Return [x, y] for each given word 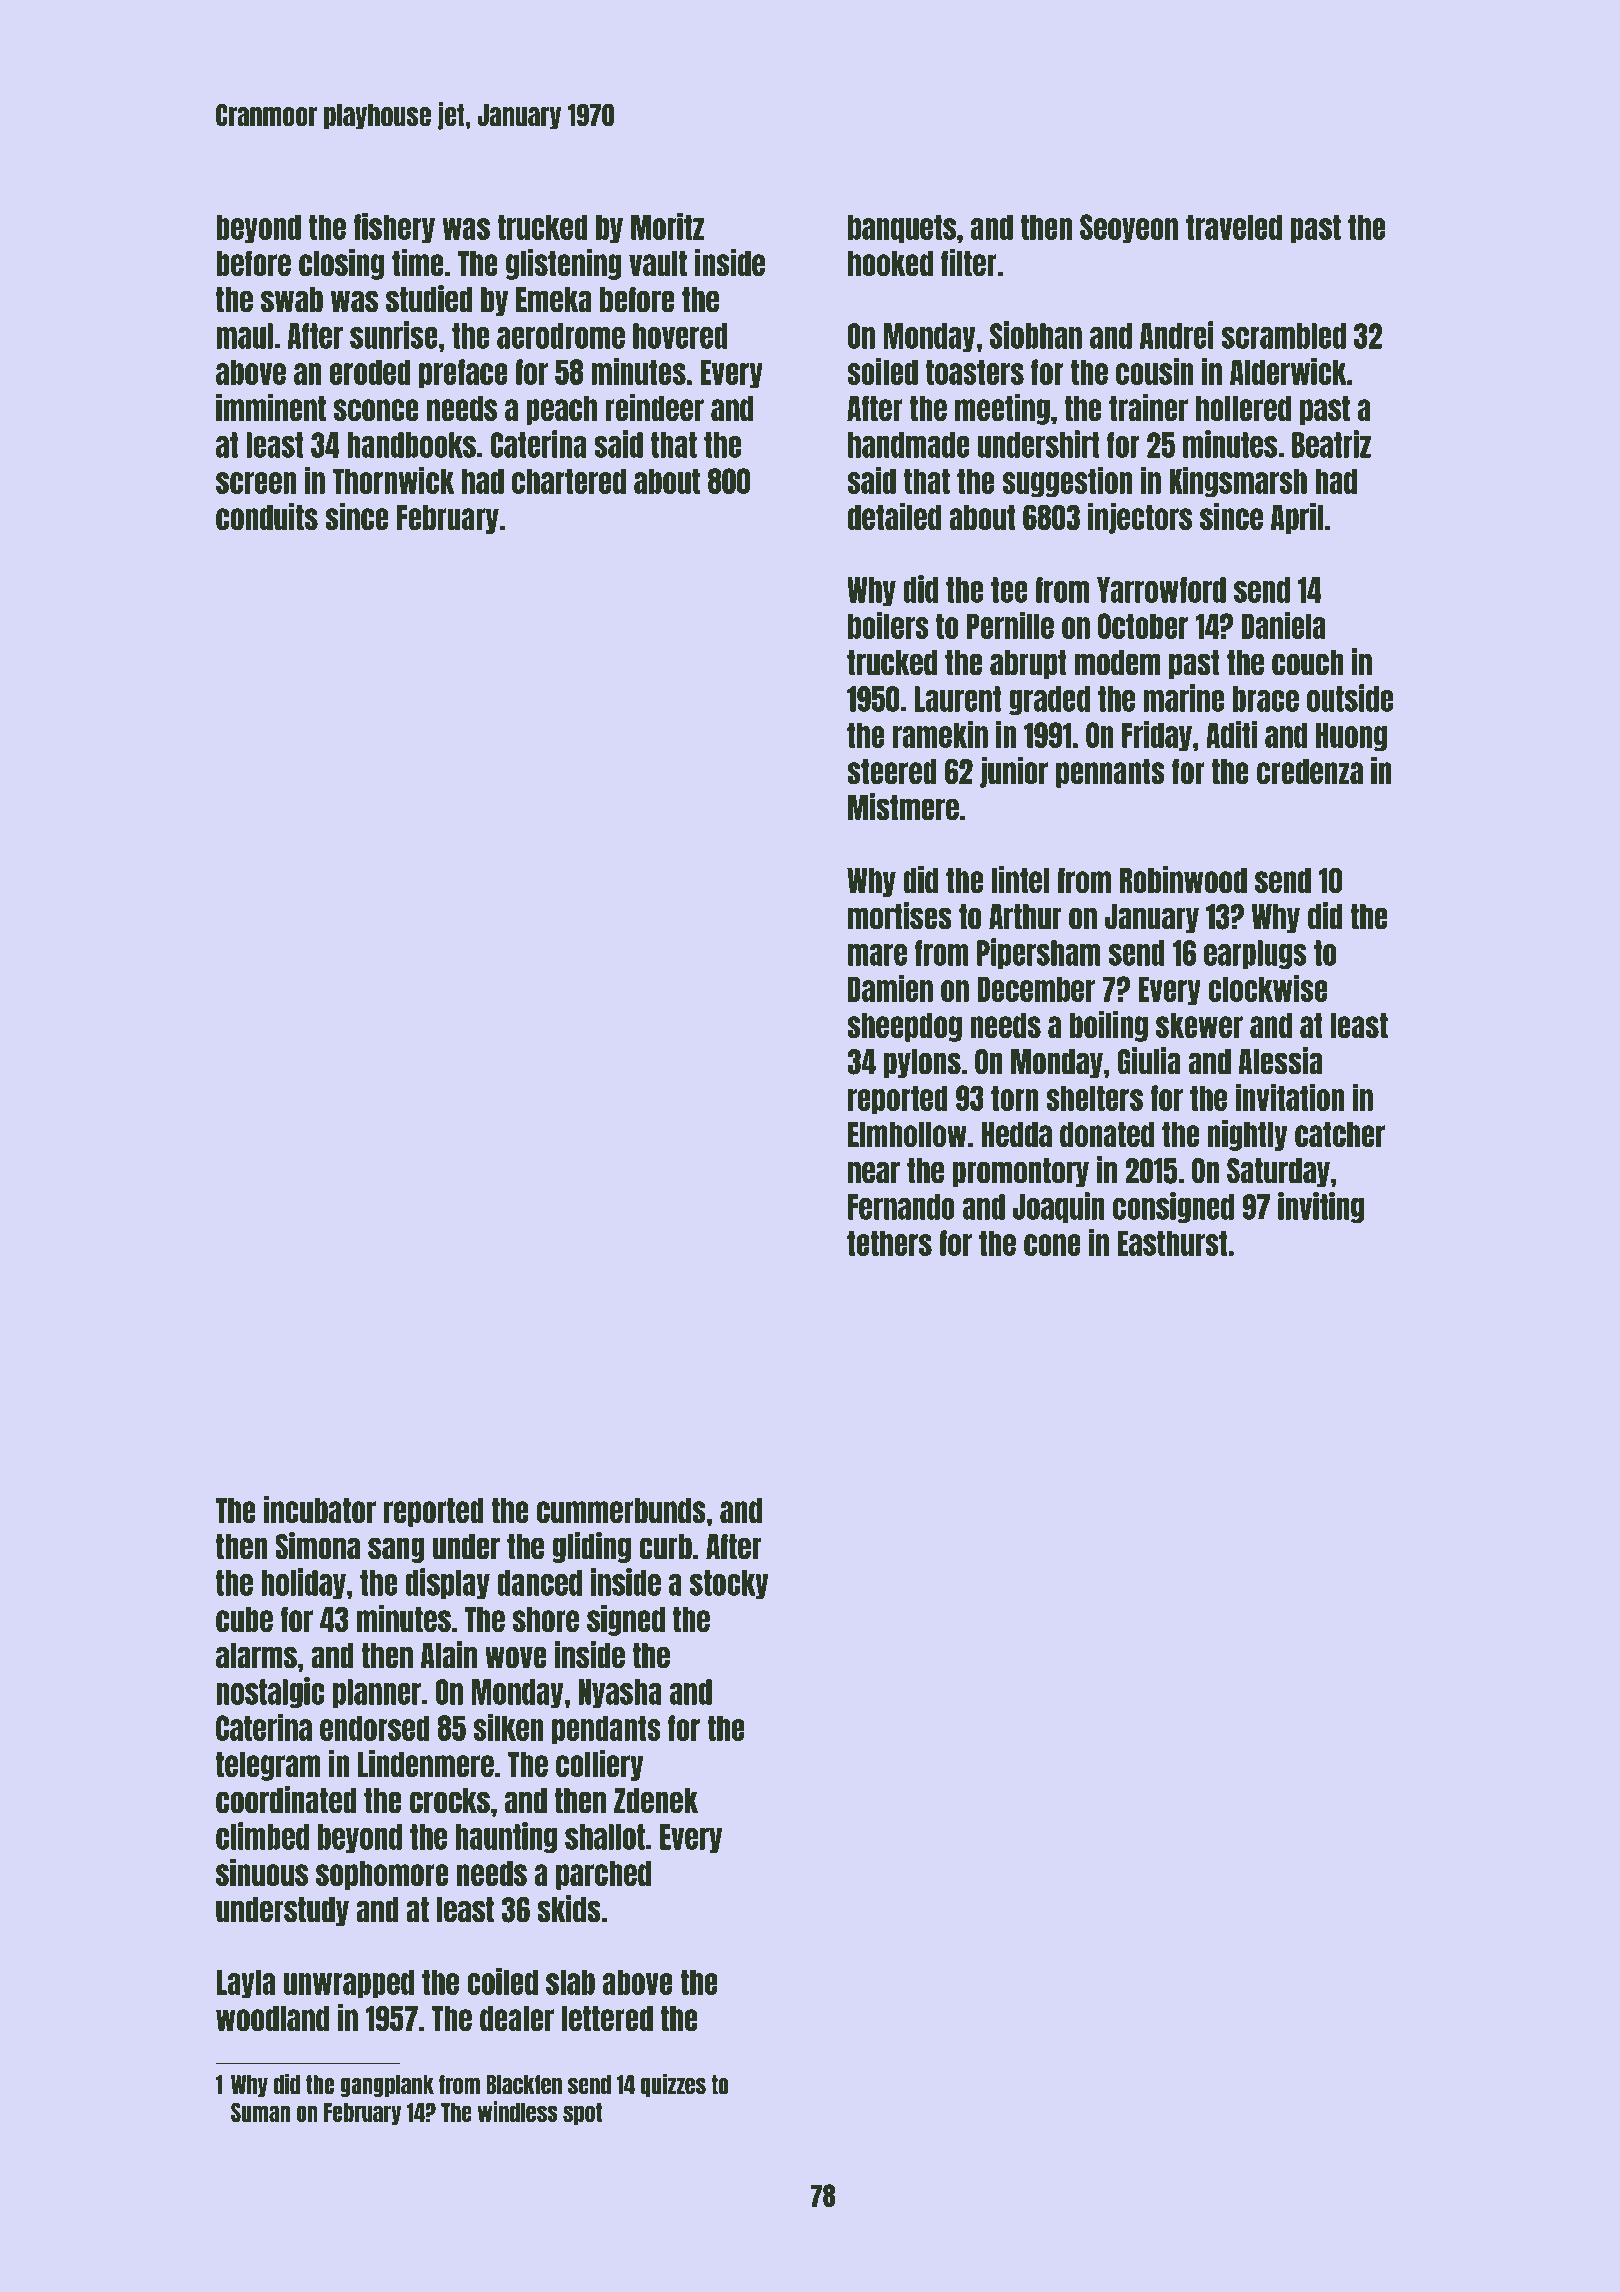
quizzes [673, 2085]
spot [582, 2114]
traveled [1234, 227]
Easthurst [1172, 1243]
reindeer [654, 407]
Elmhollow [907, 1134]
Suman [260, 2112]
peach [561, 410]
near [874, 1172]
